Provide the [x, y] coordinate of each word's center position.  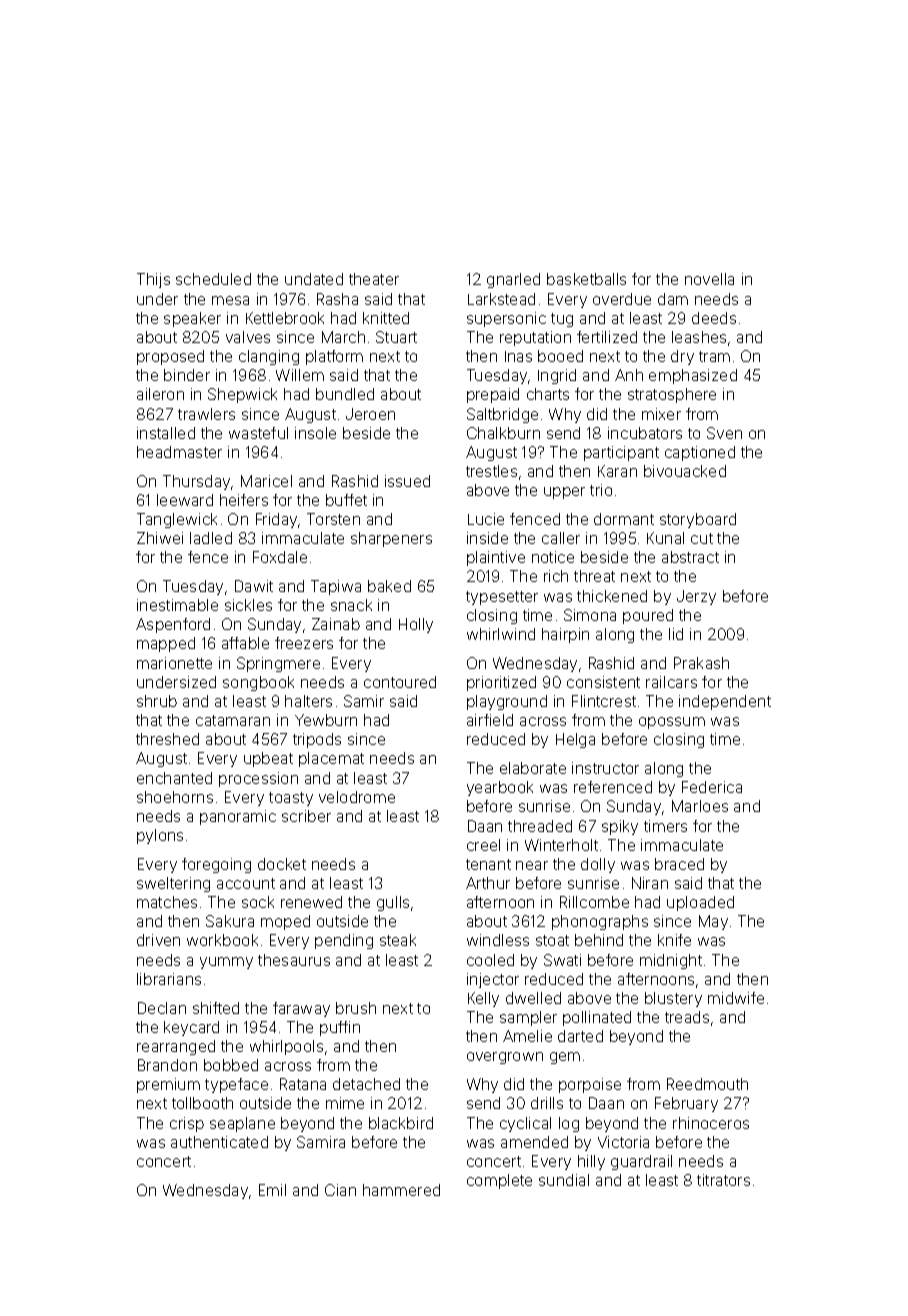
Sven [724, 433]
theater [374, 279]
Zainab [336, 624]
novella [709, 279]
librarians [169, 979]
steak [398, 940]
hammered [401, 1190]
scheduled [213, 279]
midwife [736, 998]
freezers [304, 643]
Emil [272, 1190]
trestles [491, 471]
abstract [690, 557]
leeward [185, 500]
